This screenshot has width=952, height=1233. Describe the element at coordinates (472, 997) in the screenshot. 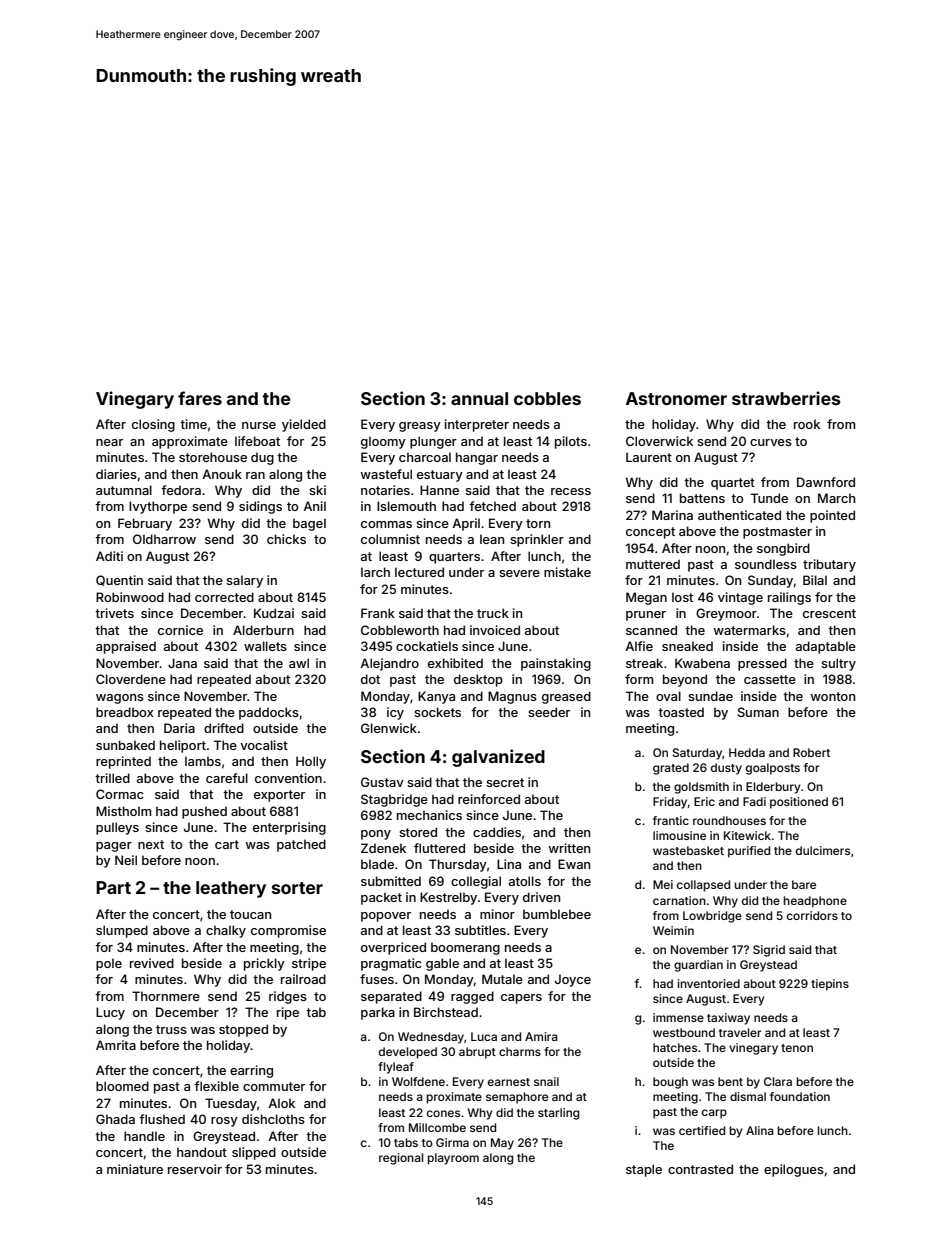

I see `ragged` at that location.
